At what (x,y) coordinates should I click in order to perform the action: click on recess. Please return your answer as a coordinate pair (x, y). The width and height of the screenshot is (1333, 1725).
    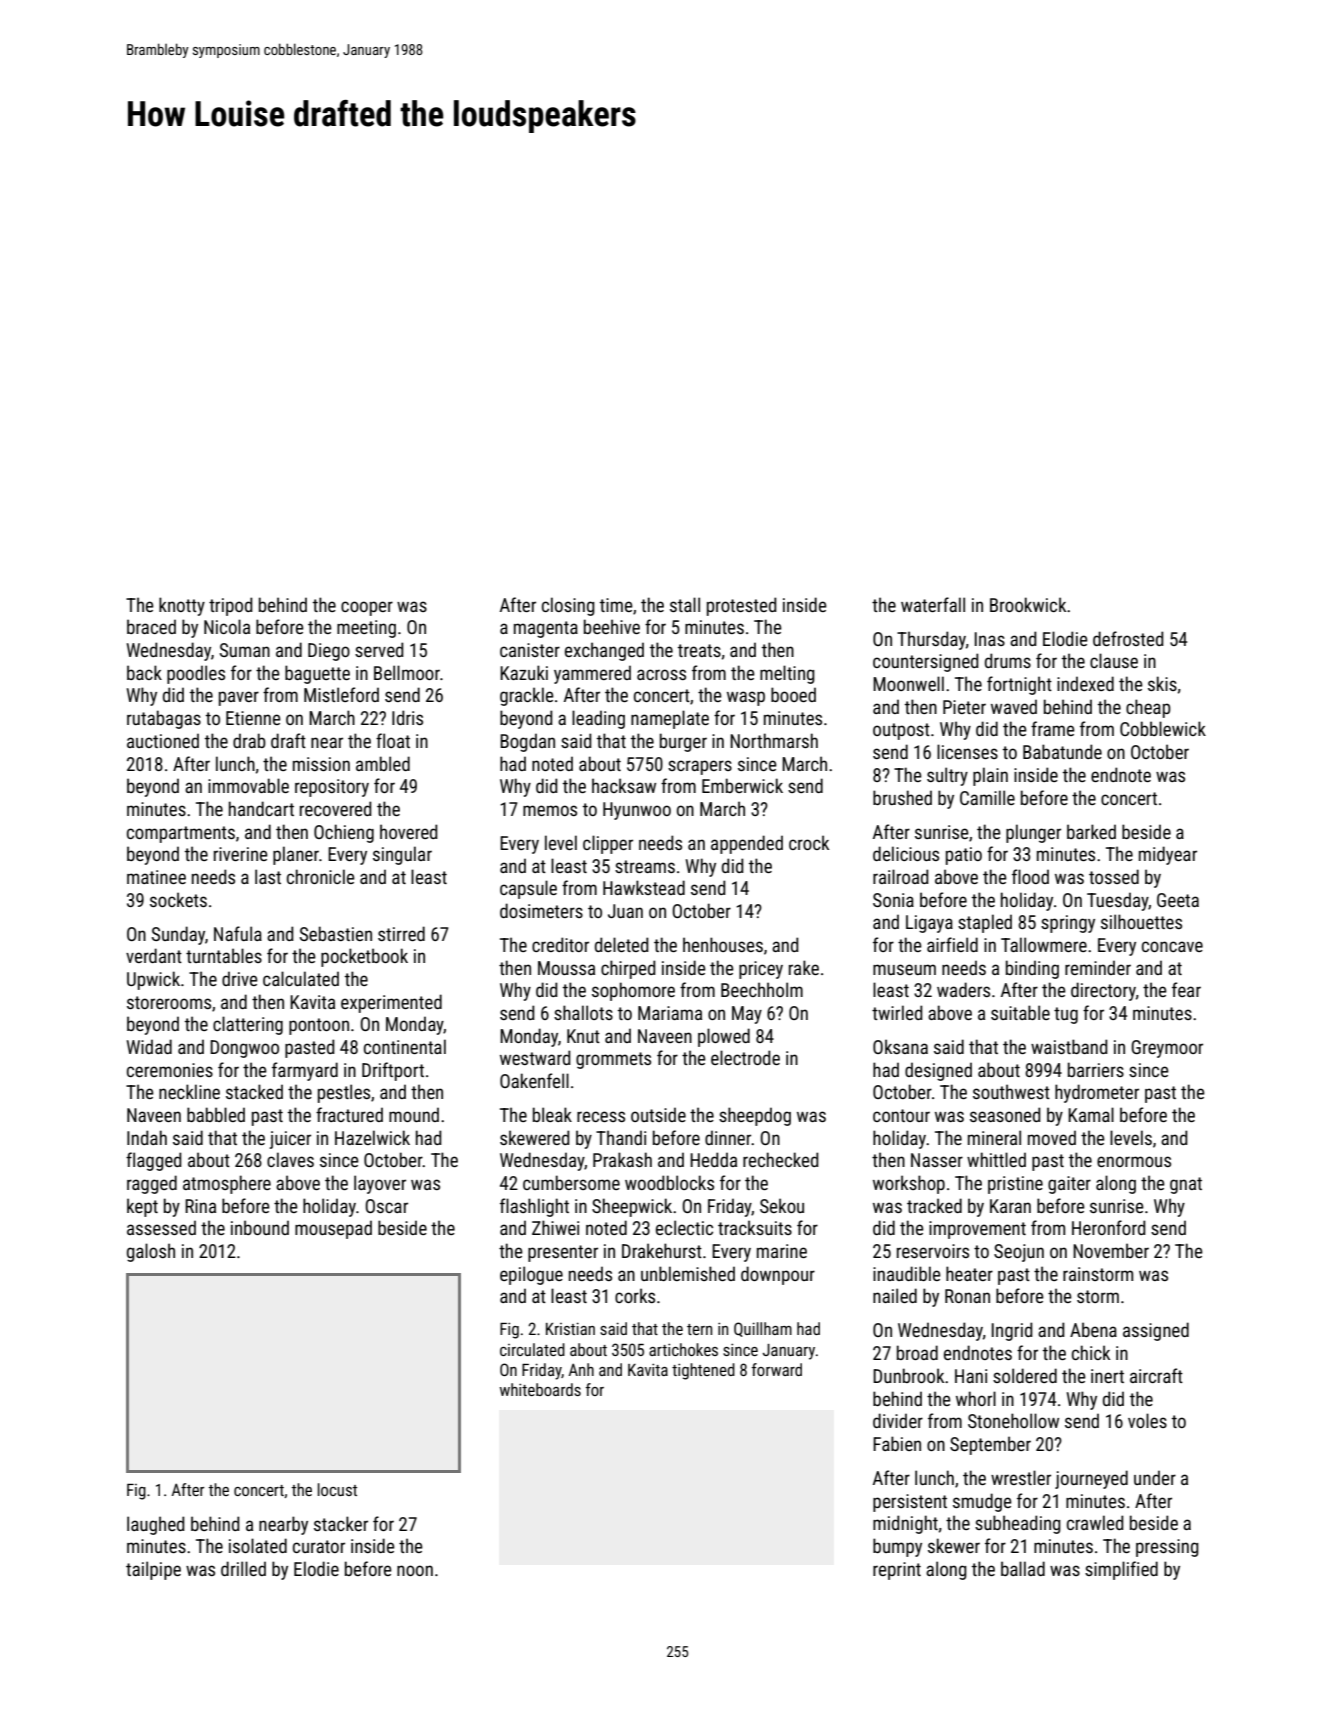
    Looking at the image, I should click on (601, 1116).
